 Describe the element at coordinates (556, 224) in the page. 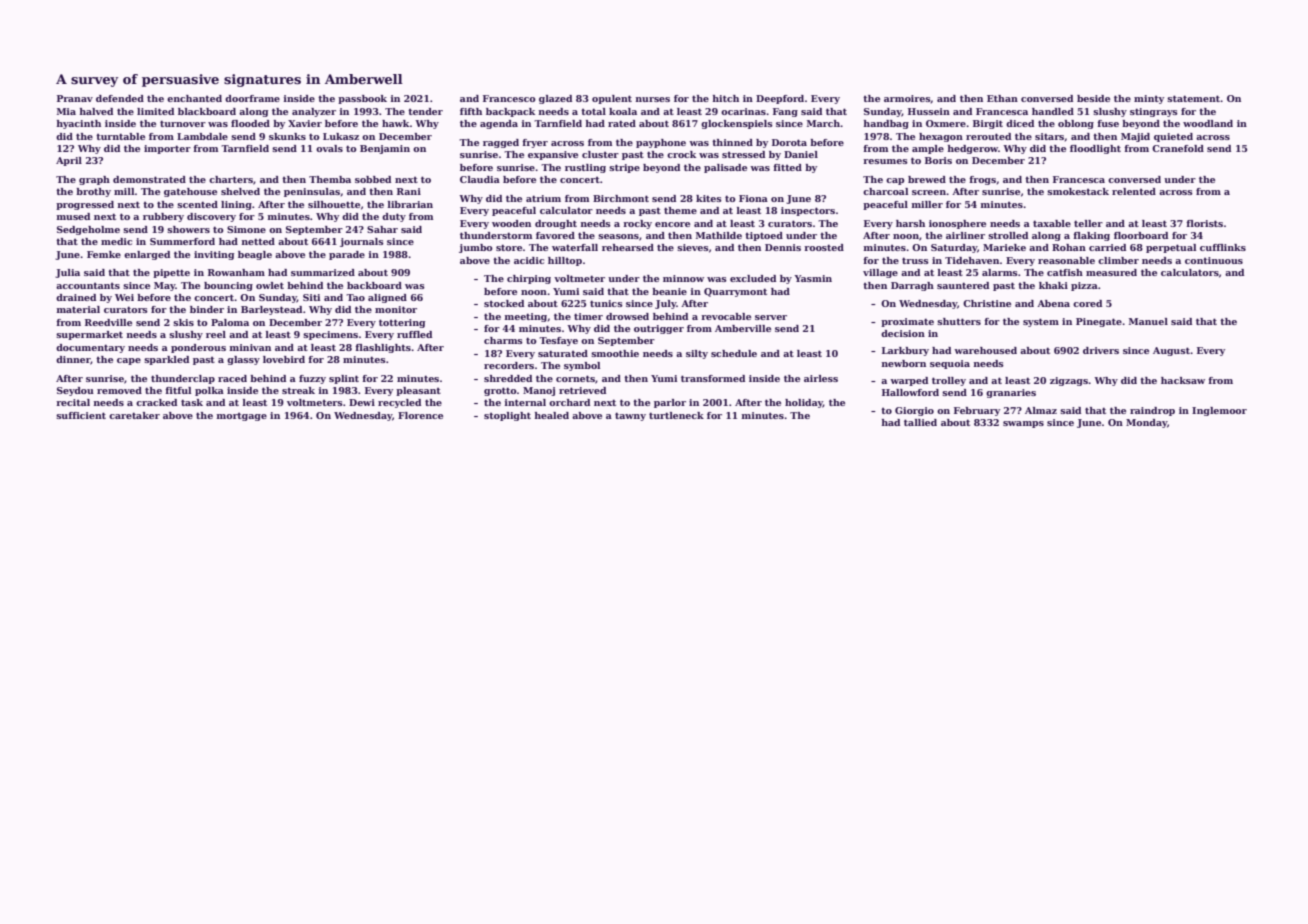

I see `drought` at that location.
